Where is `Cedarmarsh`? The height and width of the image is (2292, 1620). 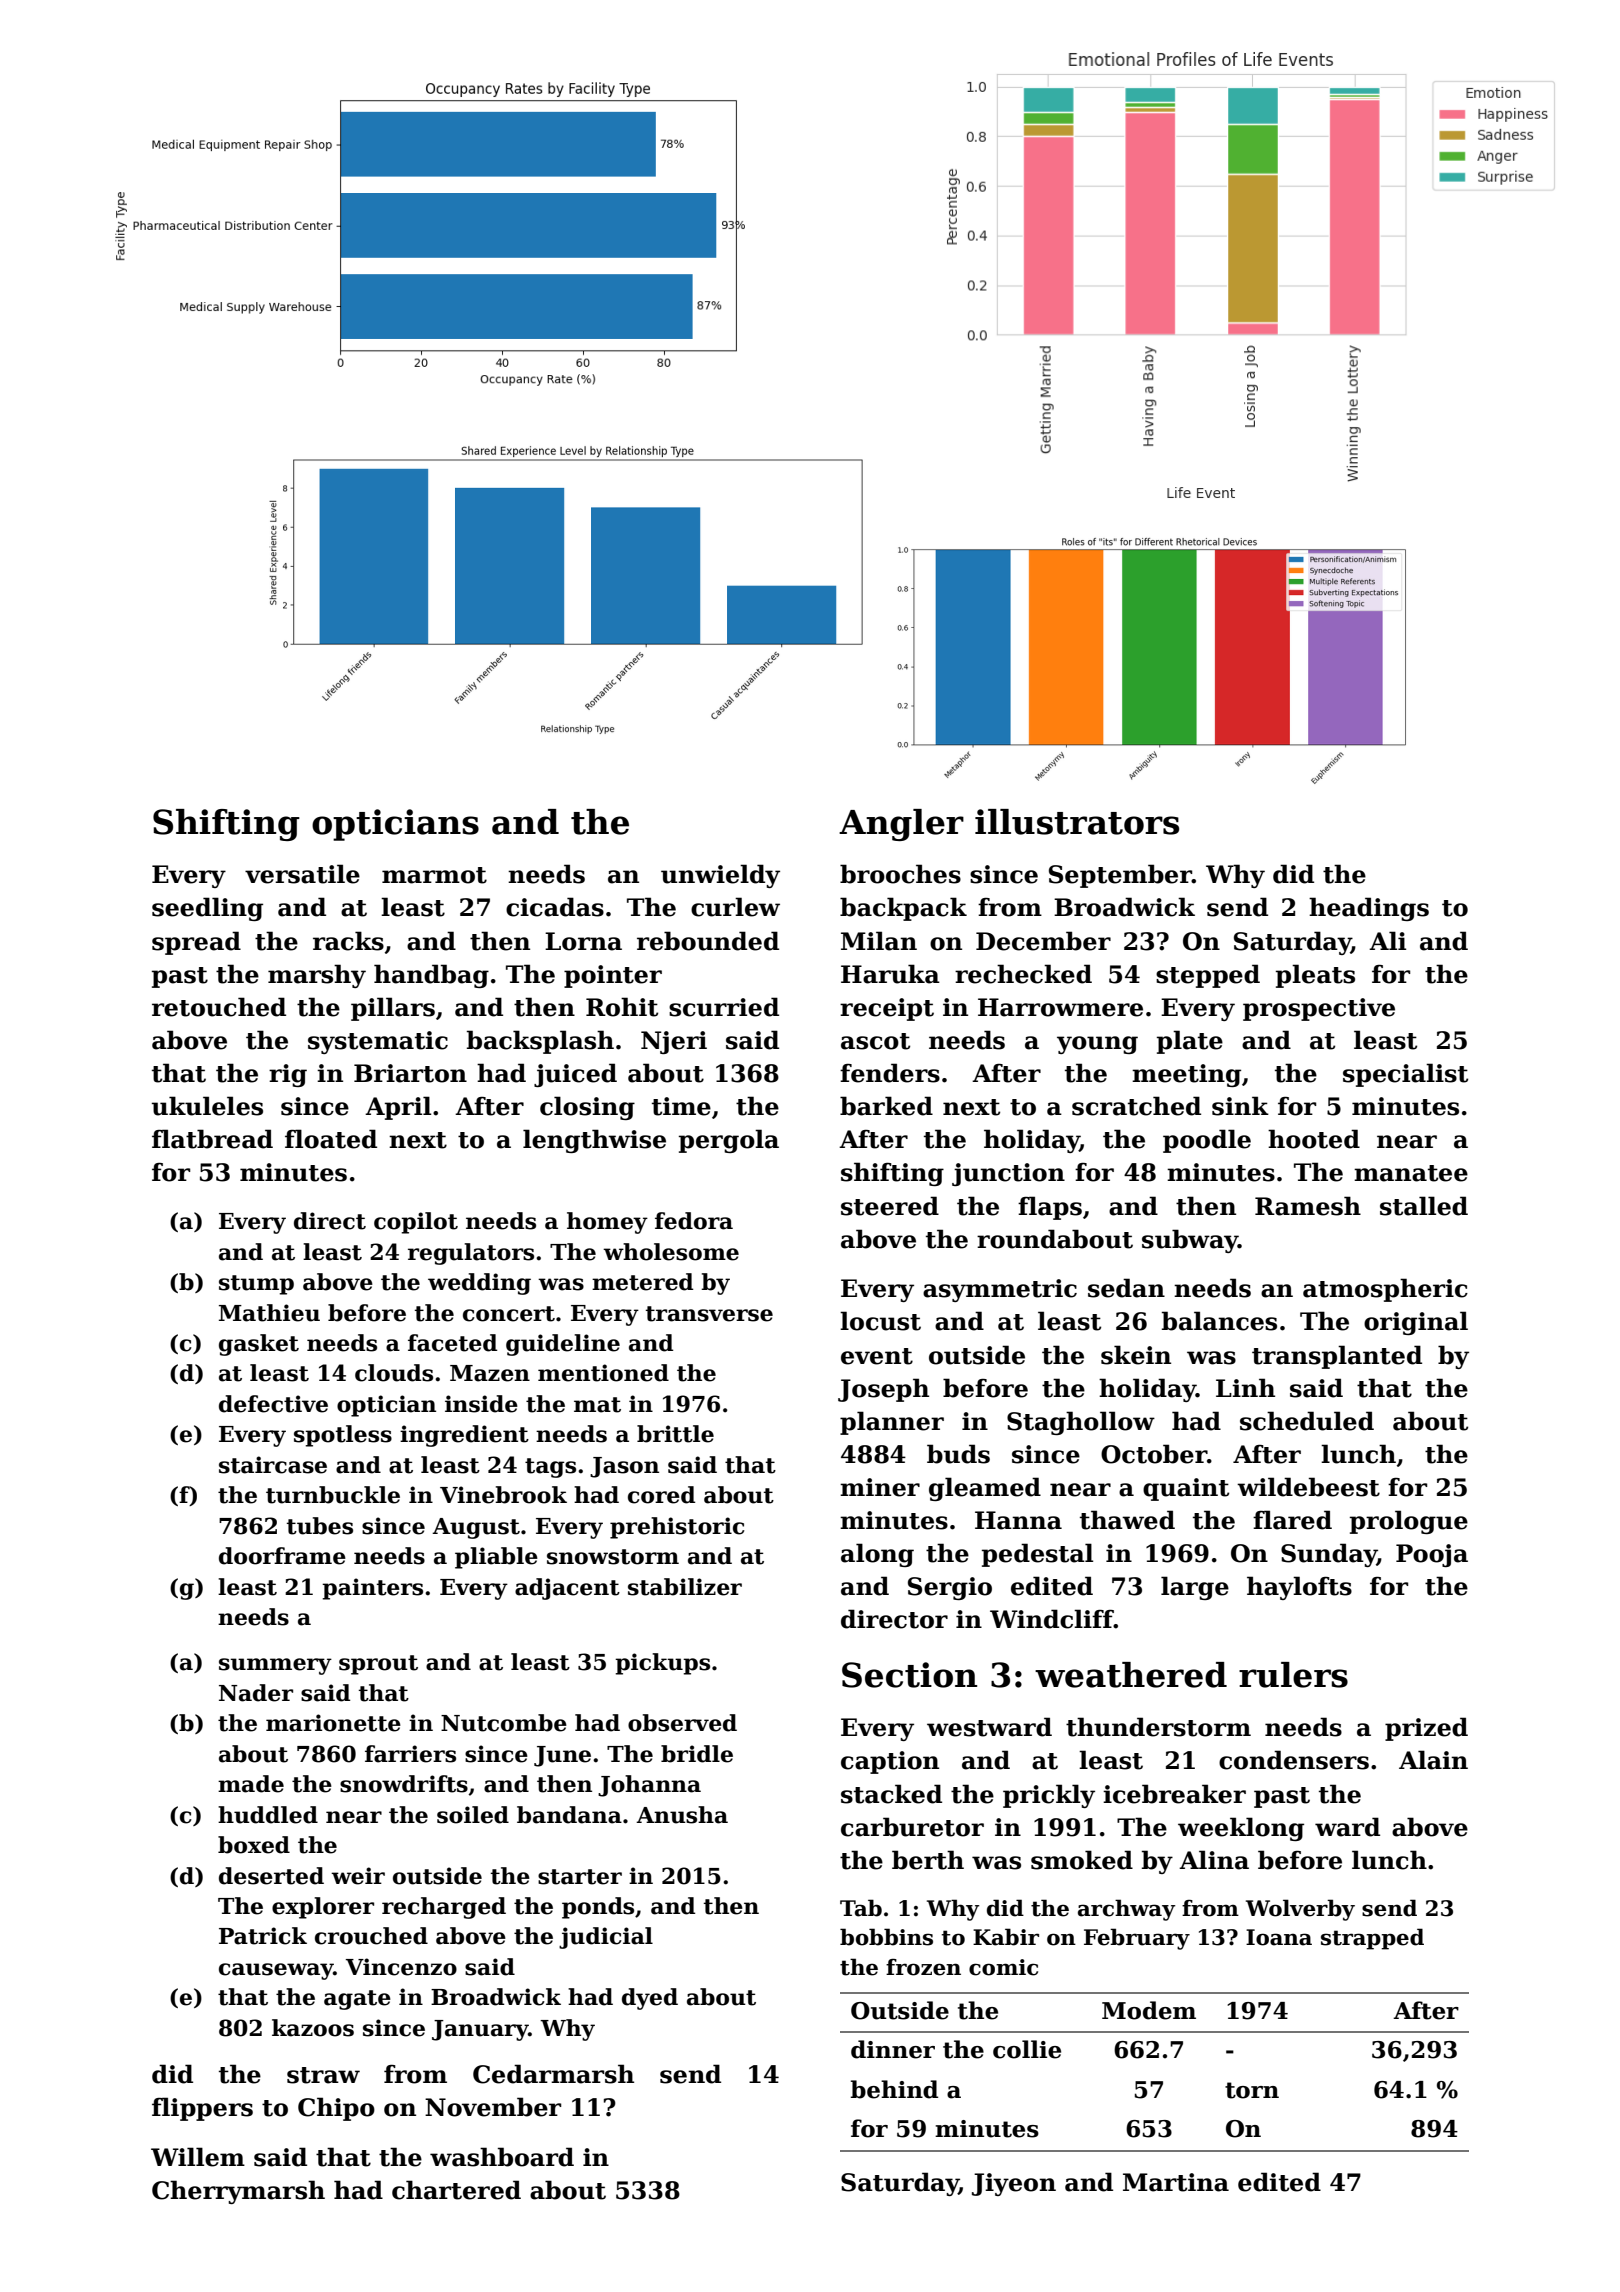
Cedarmarsh is located at coordinates (553, 2074).
